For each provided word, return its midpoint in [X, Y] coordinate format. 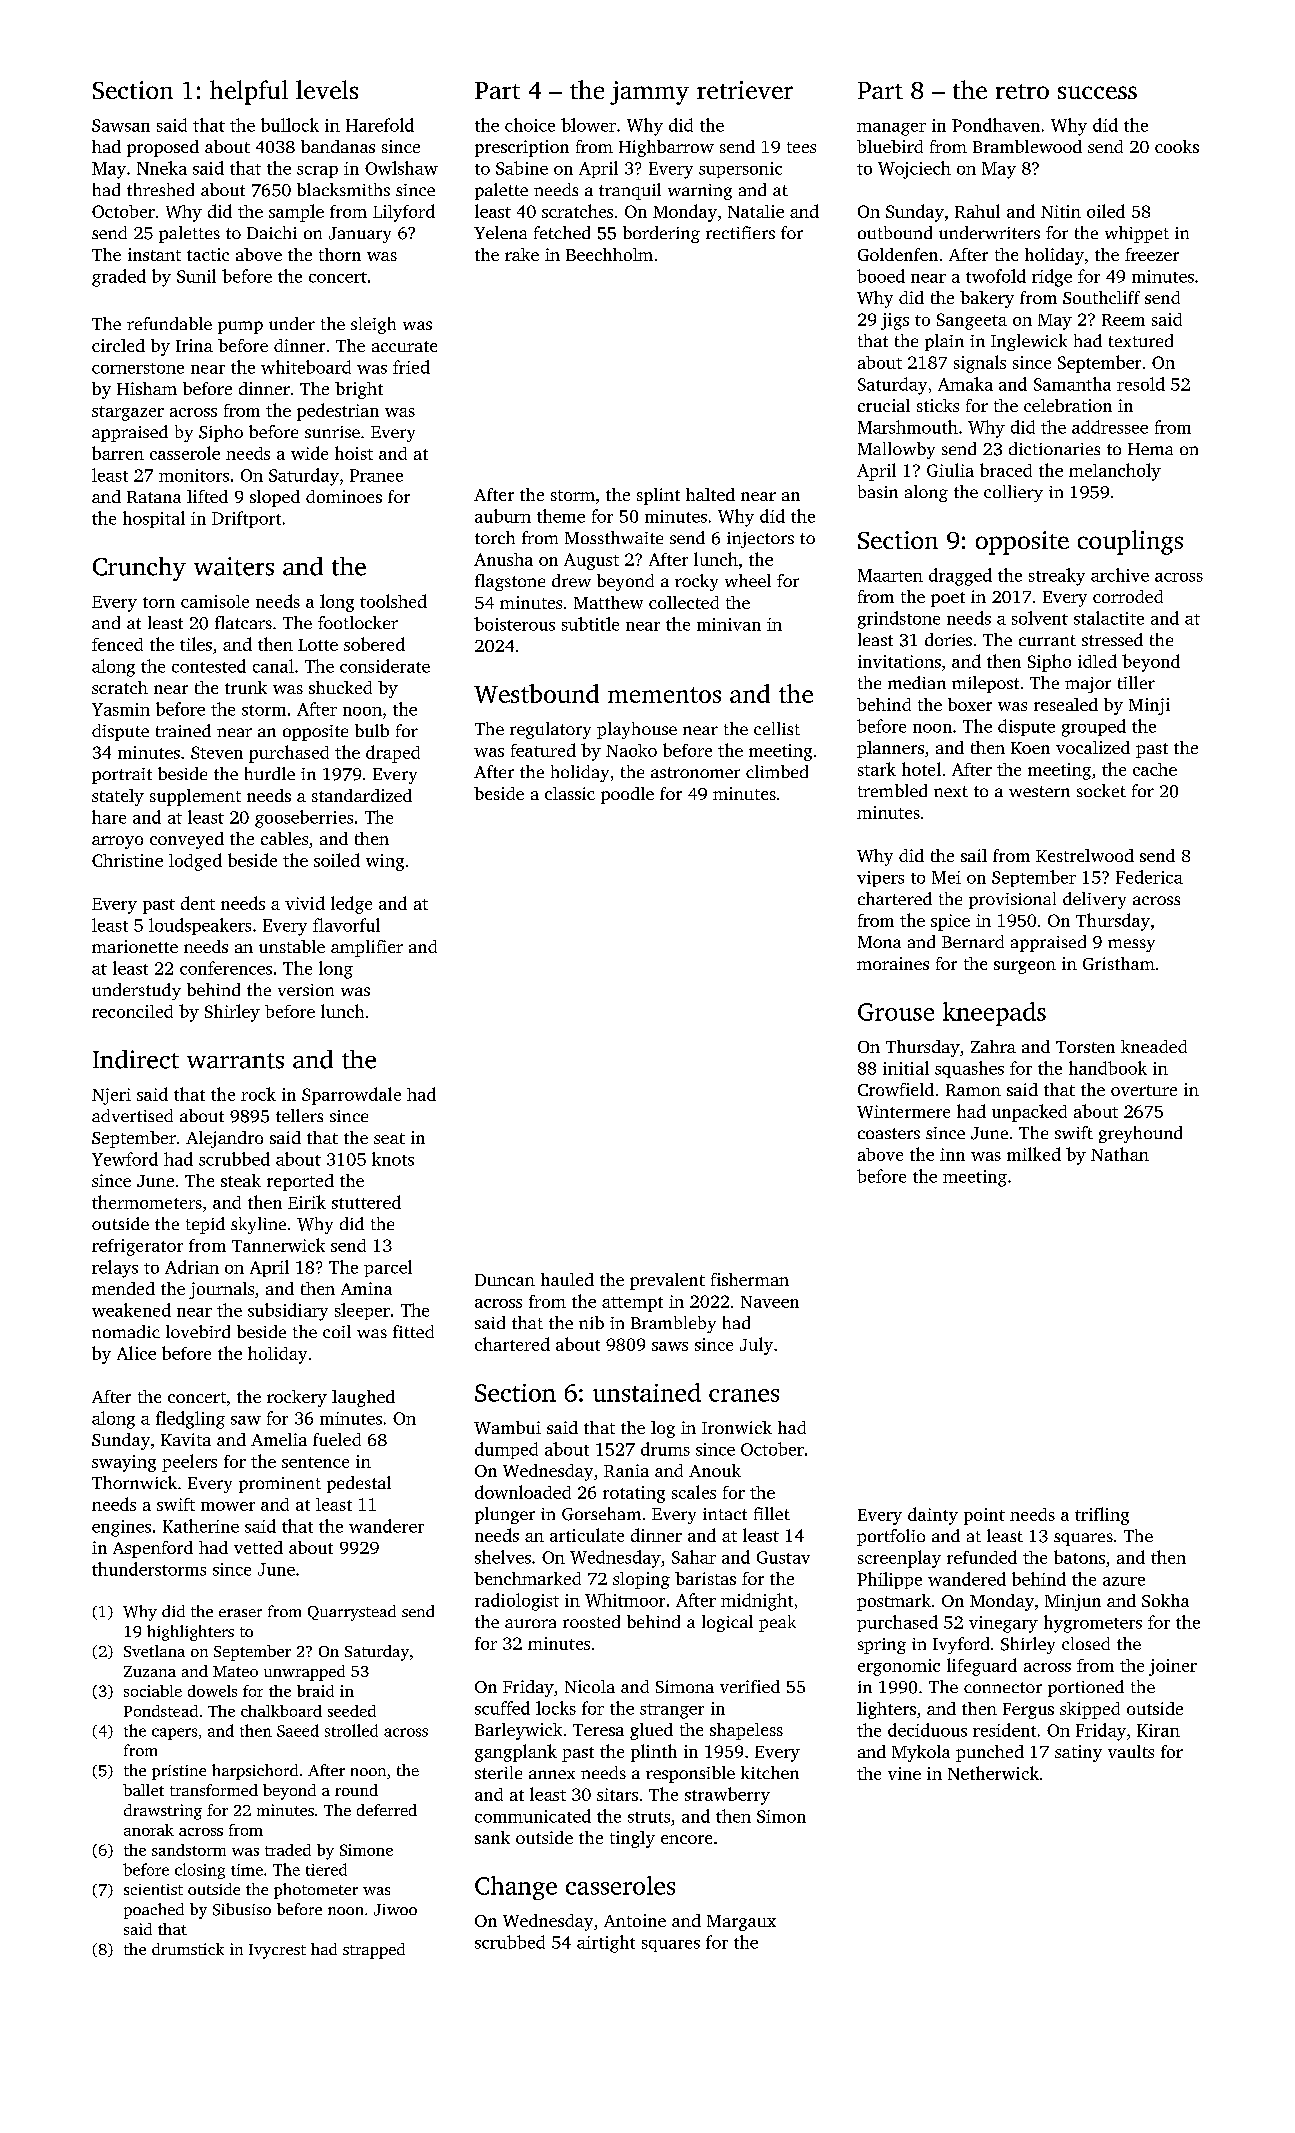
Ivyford [961, 1645]
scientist [153, 1889]
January [360, 235]
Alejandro [224, 1139]
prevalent [667, 1281]
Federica [1149, 877]
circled [118, 345]
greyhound [1140, 1134]
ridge [1052, 278]
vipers [880, 879]
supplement [195, 797]
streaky [1057, 577]
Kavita [186, 1439]
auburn [503, 516]
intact [725, 1514]
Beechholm [609, 254]
